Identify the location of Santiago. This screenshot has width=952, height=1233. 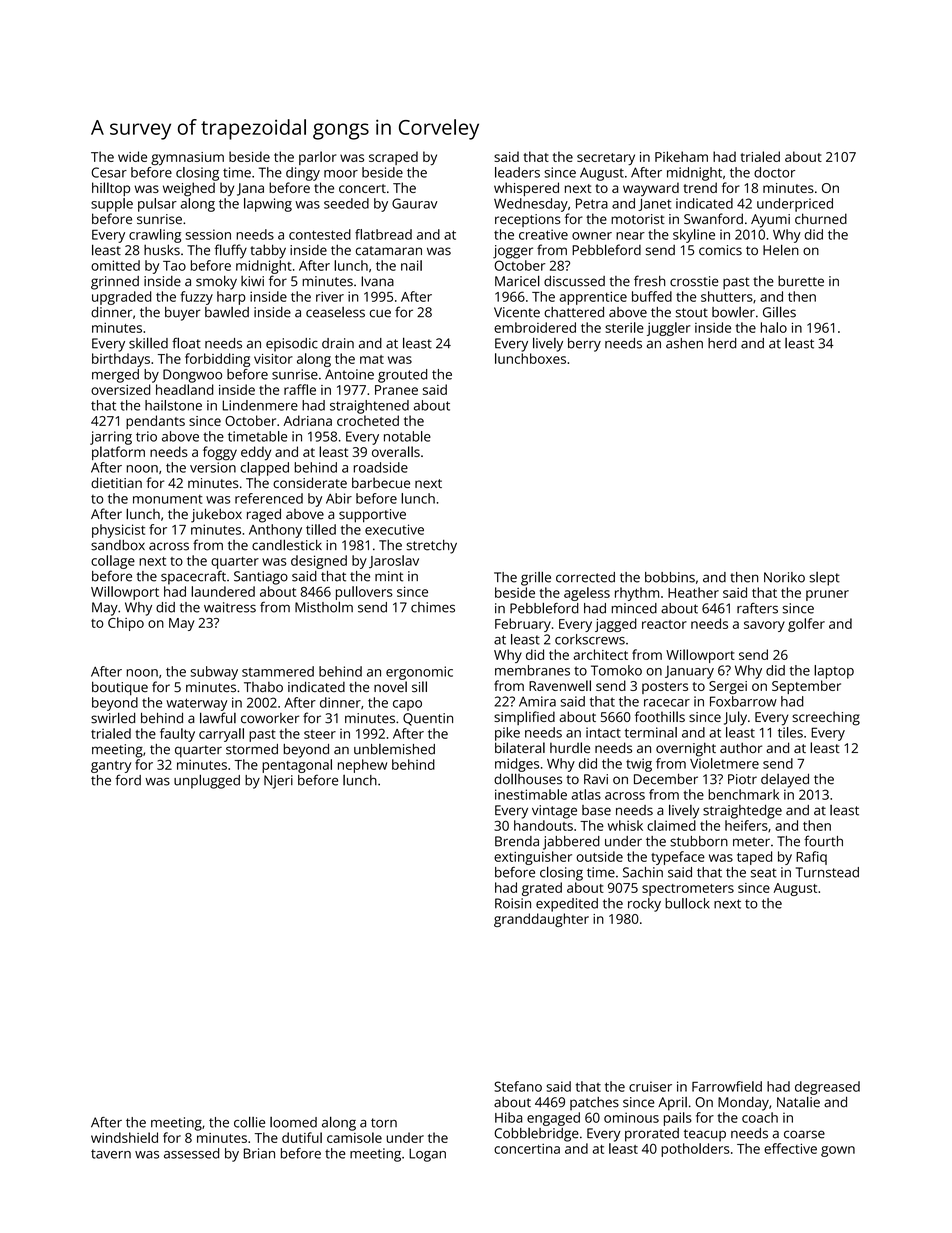
(261, 578).
